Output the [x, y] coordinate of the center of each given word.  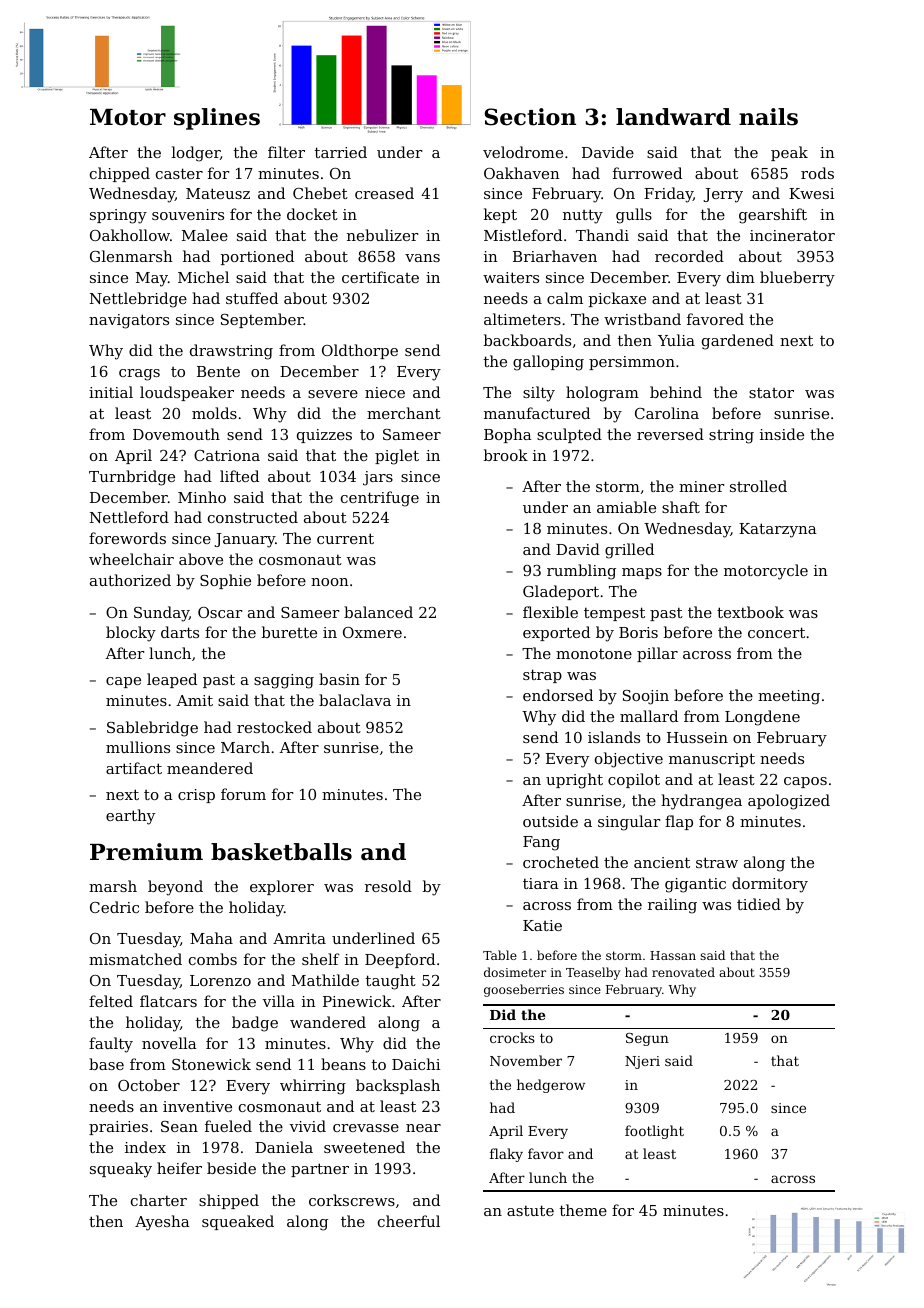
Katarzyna [778, 530]
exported [556, 633]
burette [289, 632]
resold [388, 886]
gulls [634, 216]
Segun [647, 1039]
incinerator [792, 235]
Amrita [299, 938]
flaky [506, 1155]
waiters [511, 277]
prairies [118, 1128]
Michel [203, 277]
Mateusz [218, 193]
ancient [662, 862]
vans [422, 258]
